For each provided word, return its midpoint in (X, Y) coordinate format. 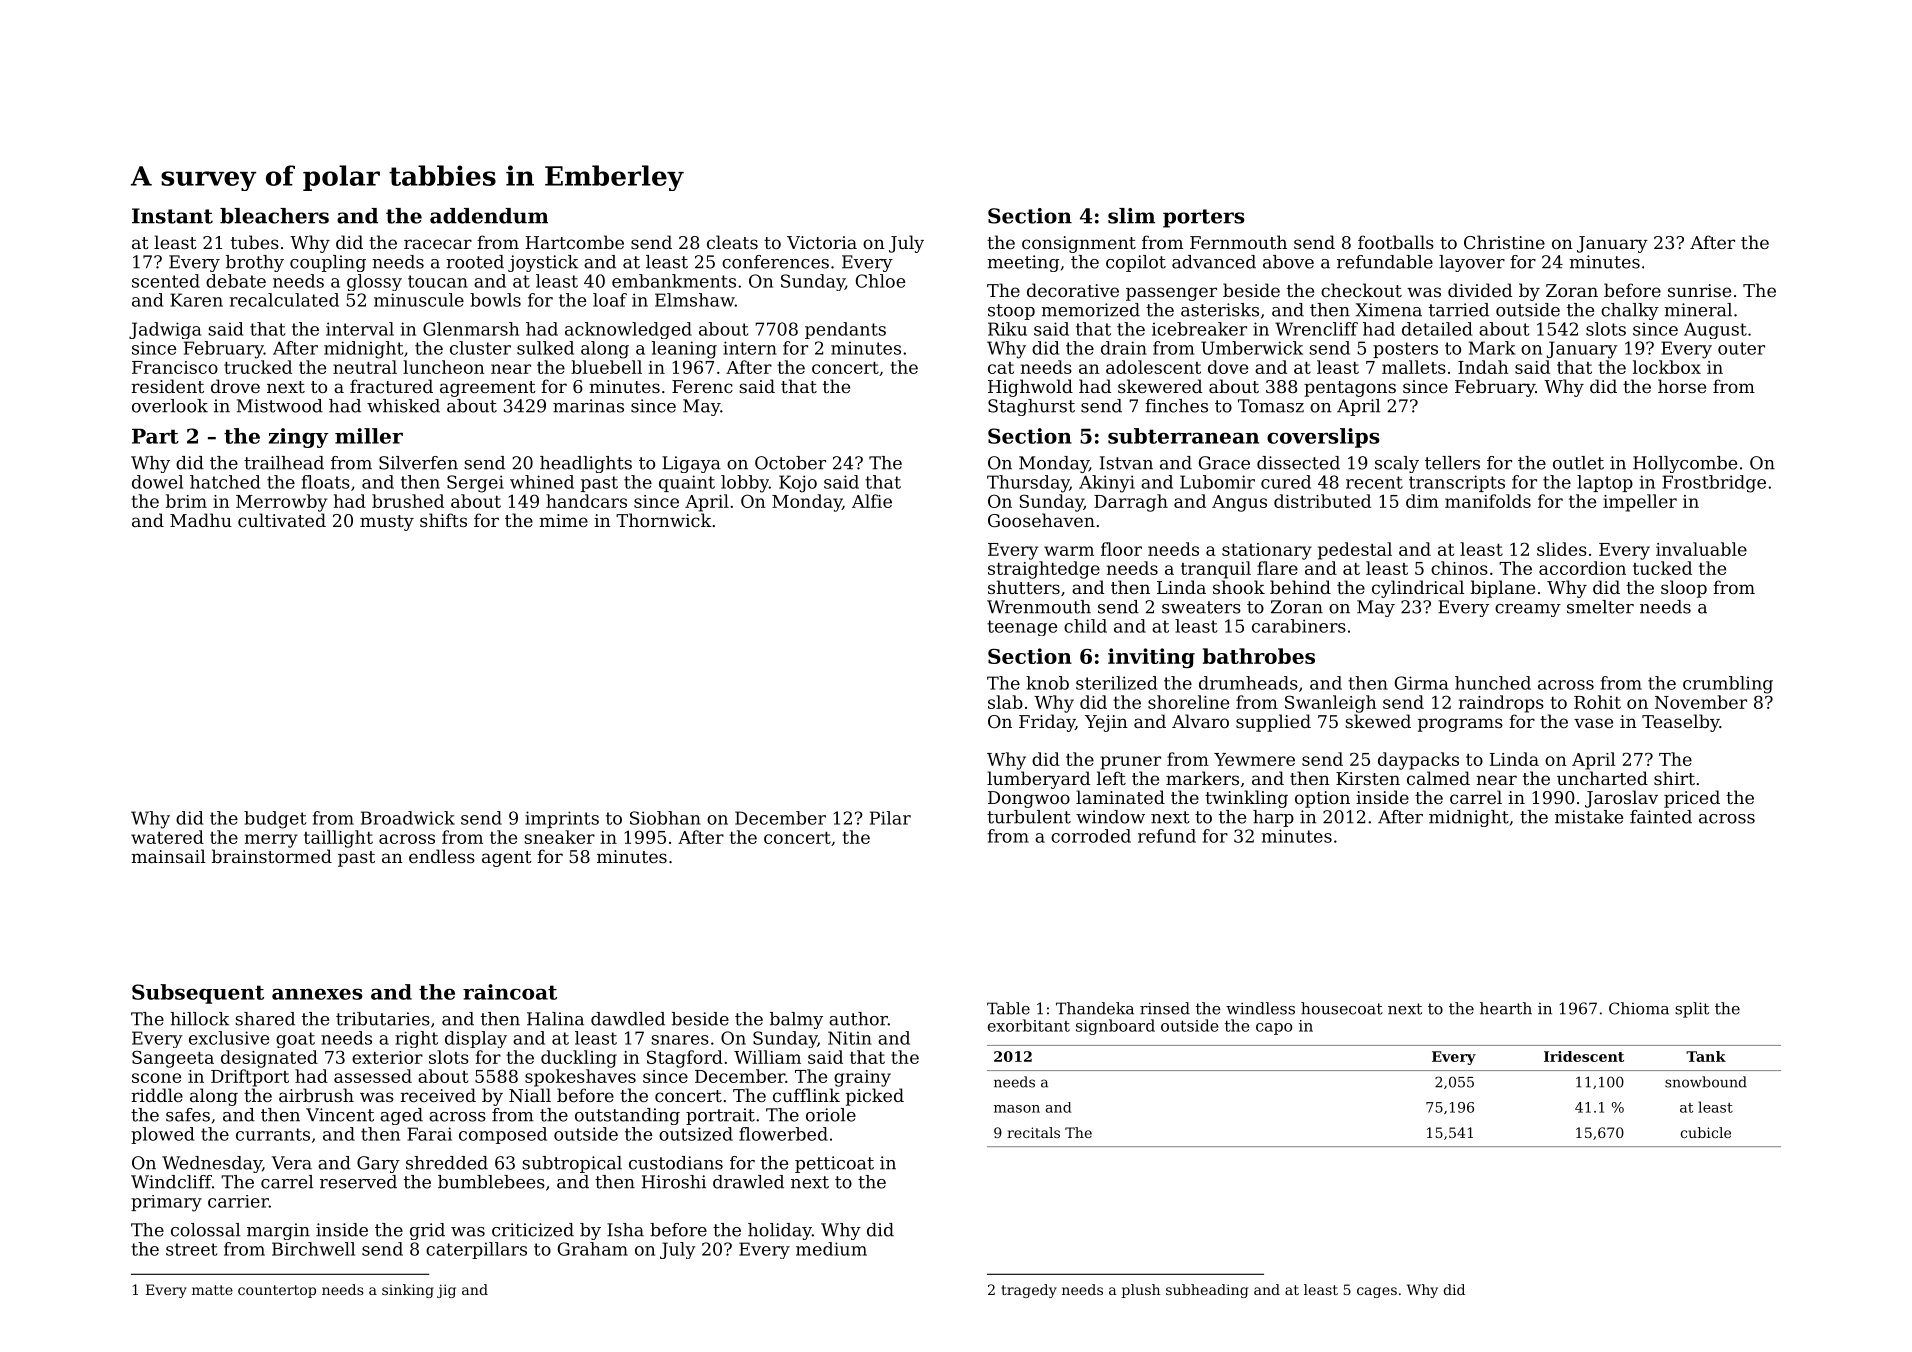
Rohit (1597, 702)
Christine (1504, 242)
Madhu (201, 520)
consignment (1079, 244)
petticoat (834, 1164)
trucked (258, 367)
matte (212, 1290)
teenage (1022, 628)
